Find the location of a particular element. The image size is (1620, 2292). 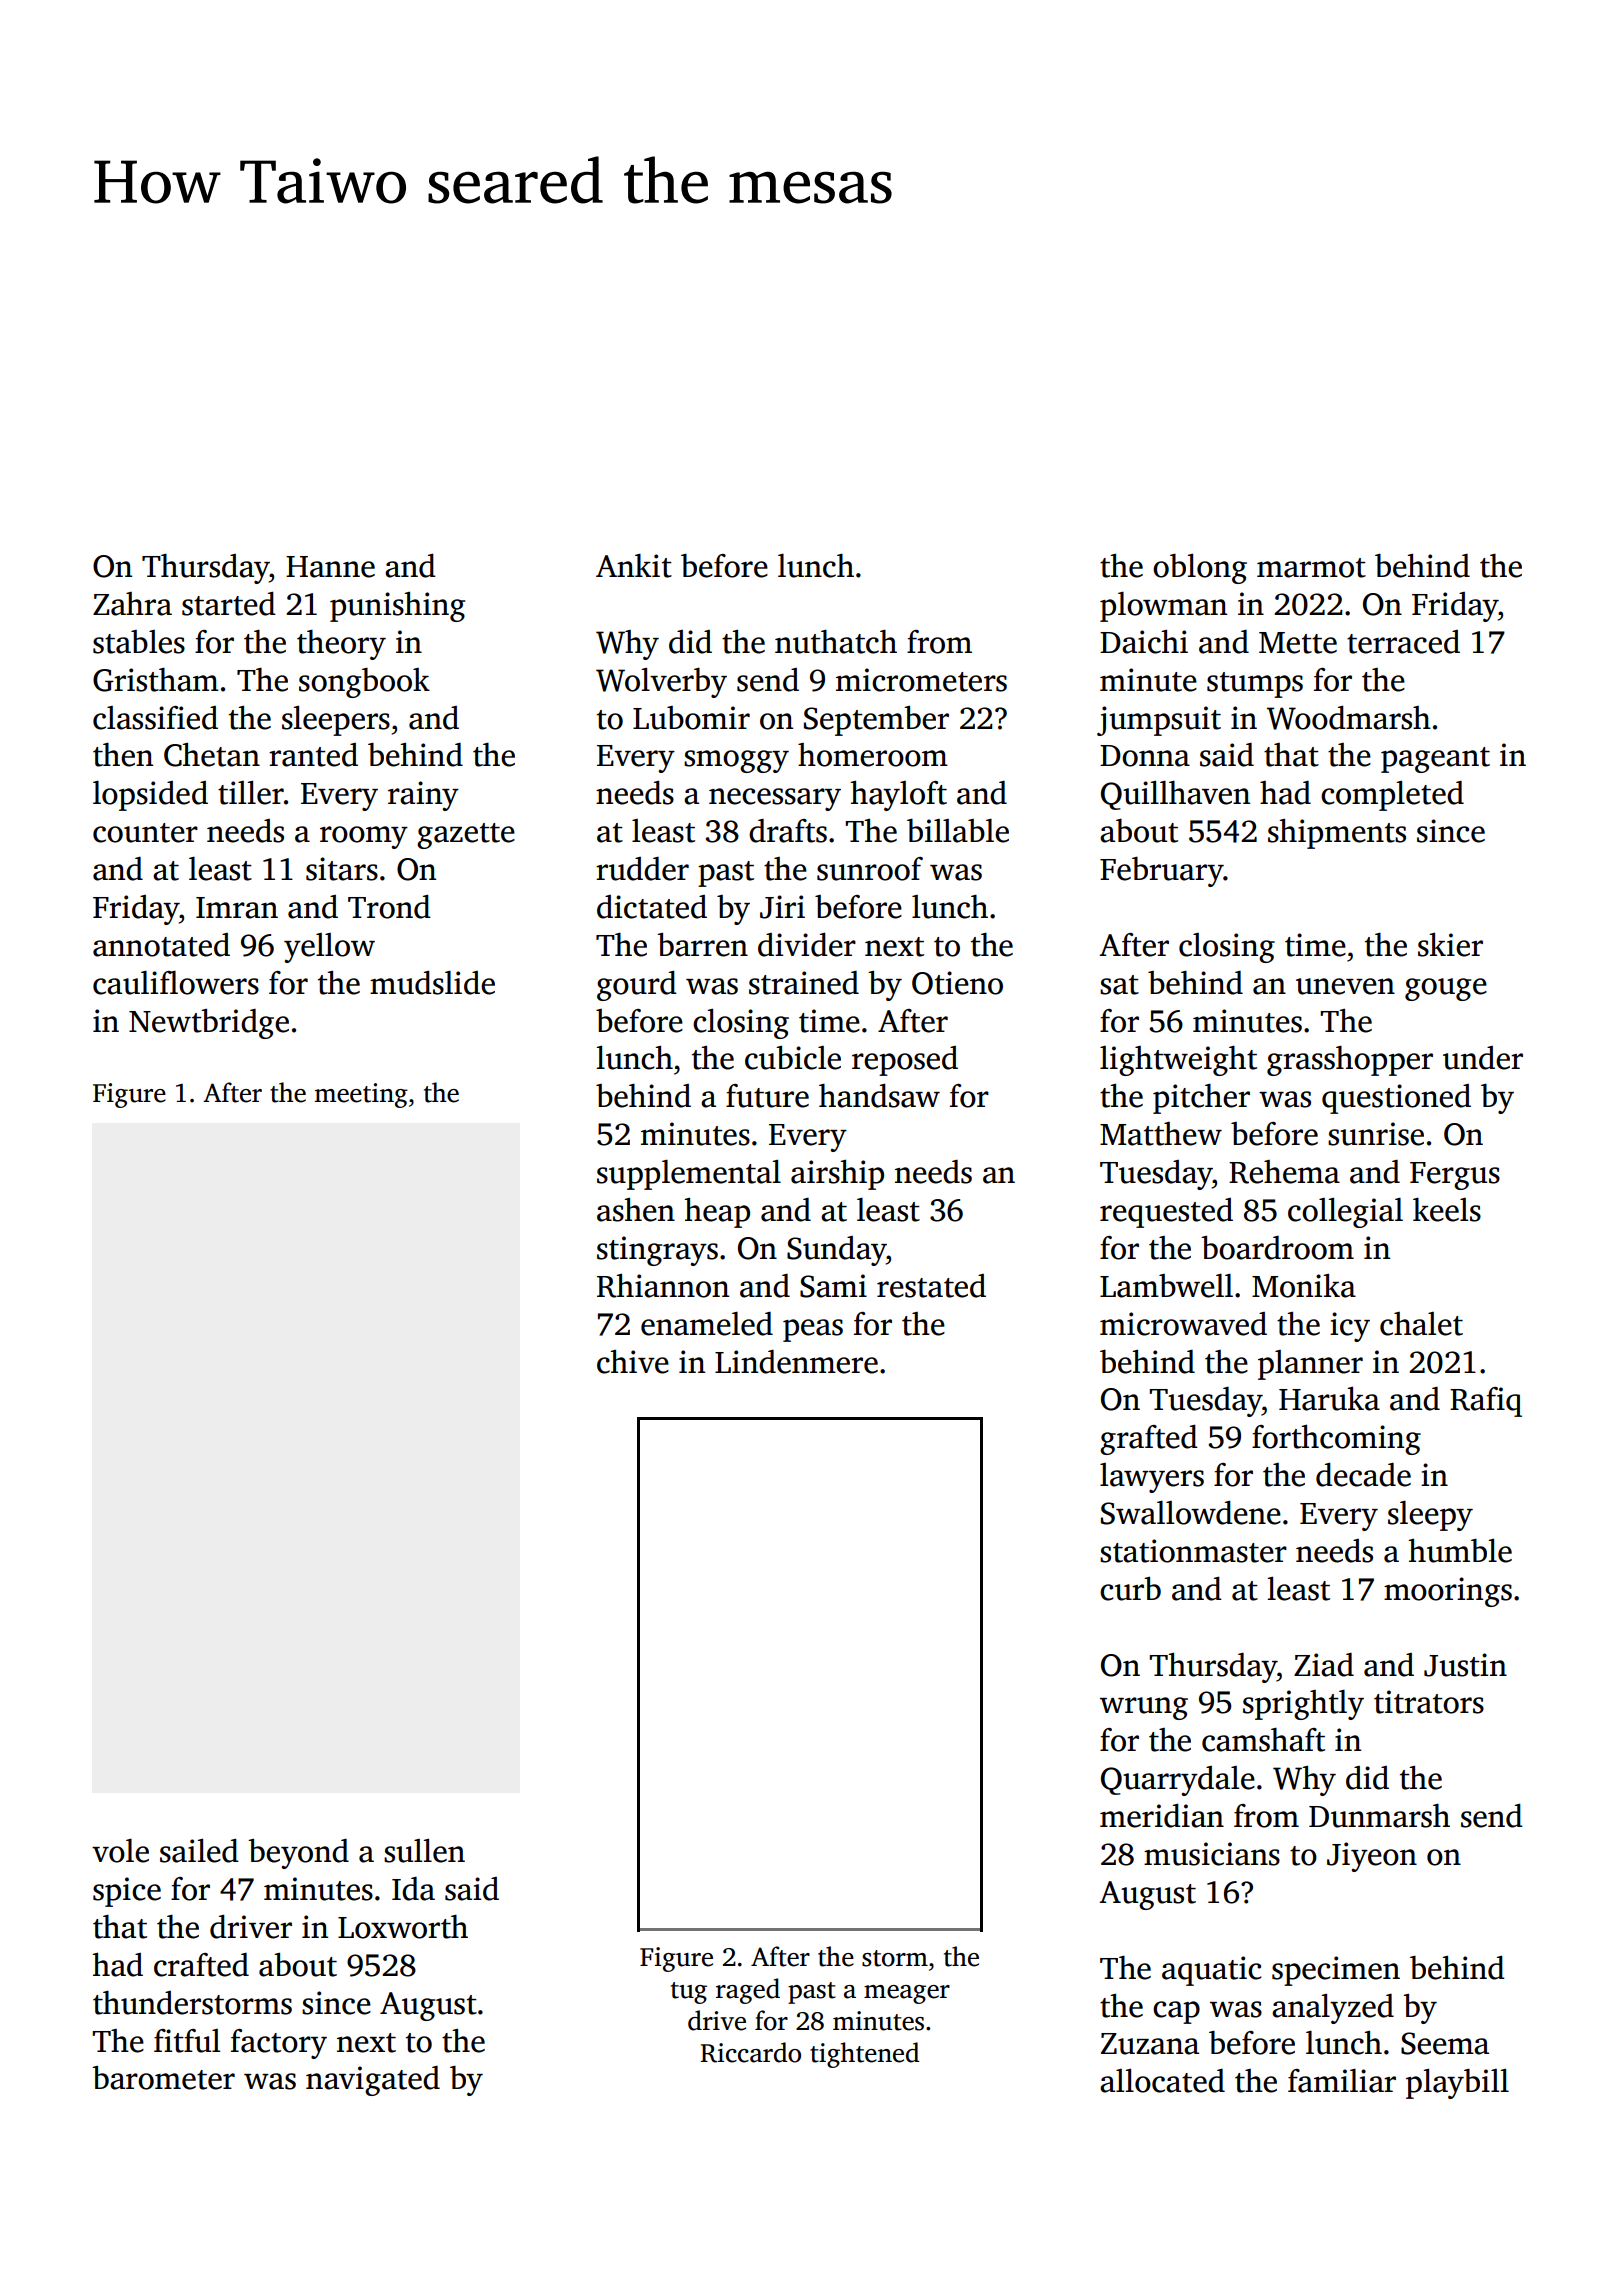

Riccardo is located at coordinates (751, 2052).
